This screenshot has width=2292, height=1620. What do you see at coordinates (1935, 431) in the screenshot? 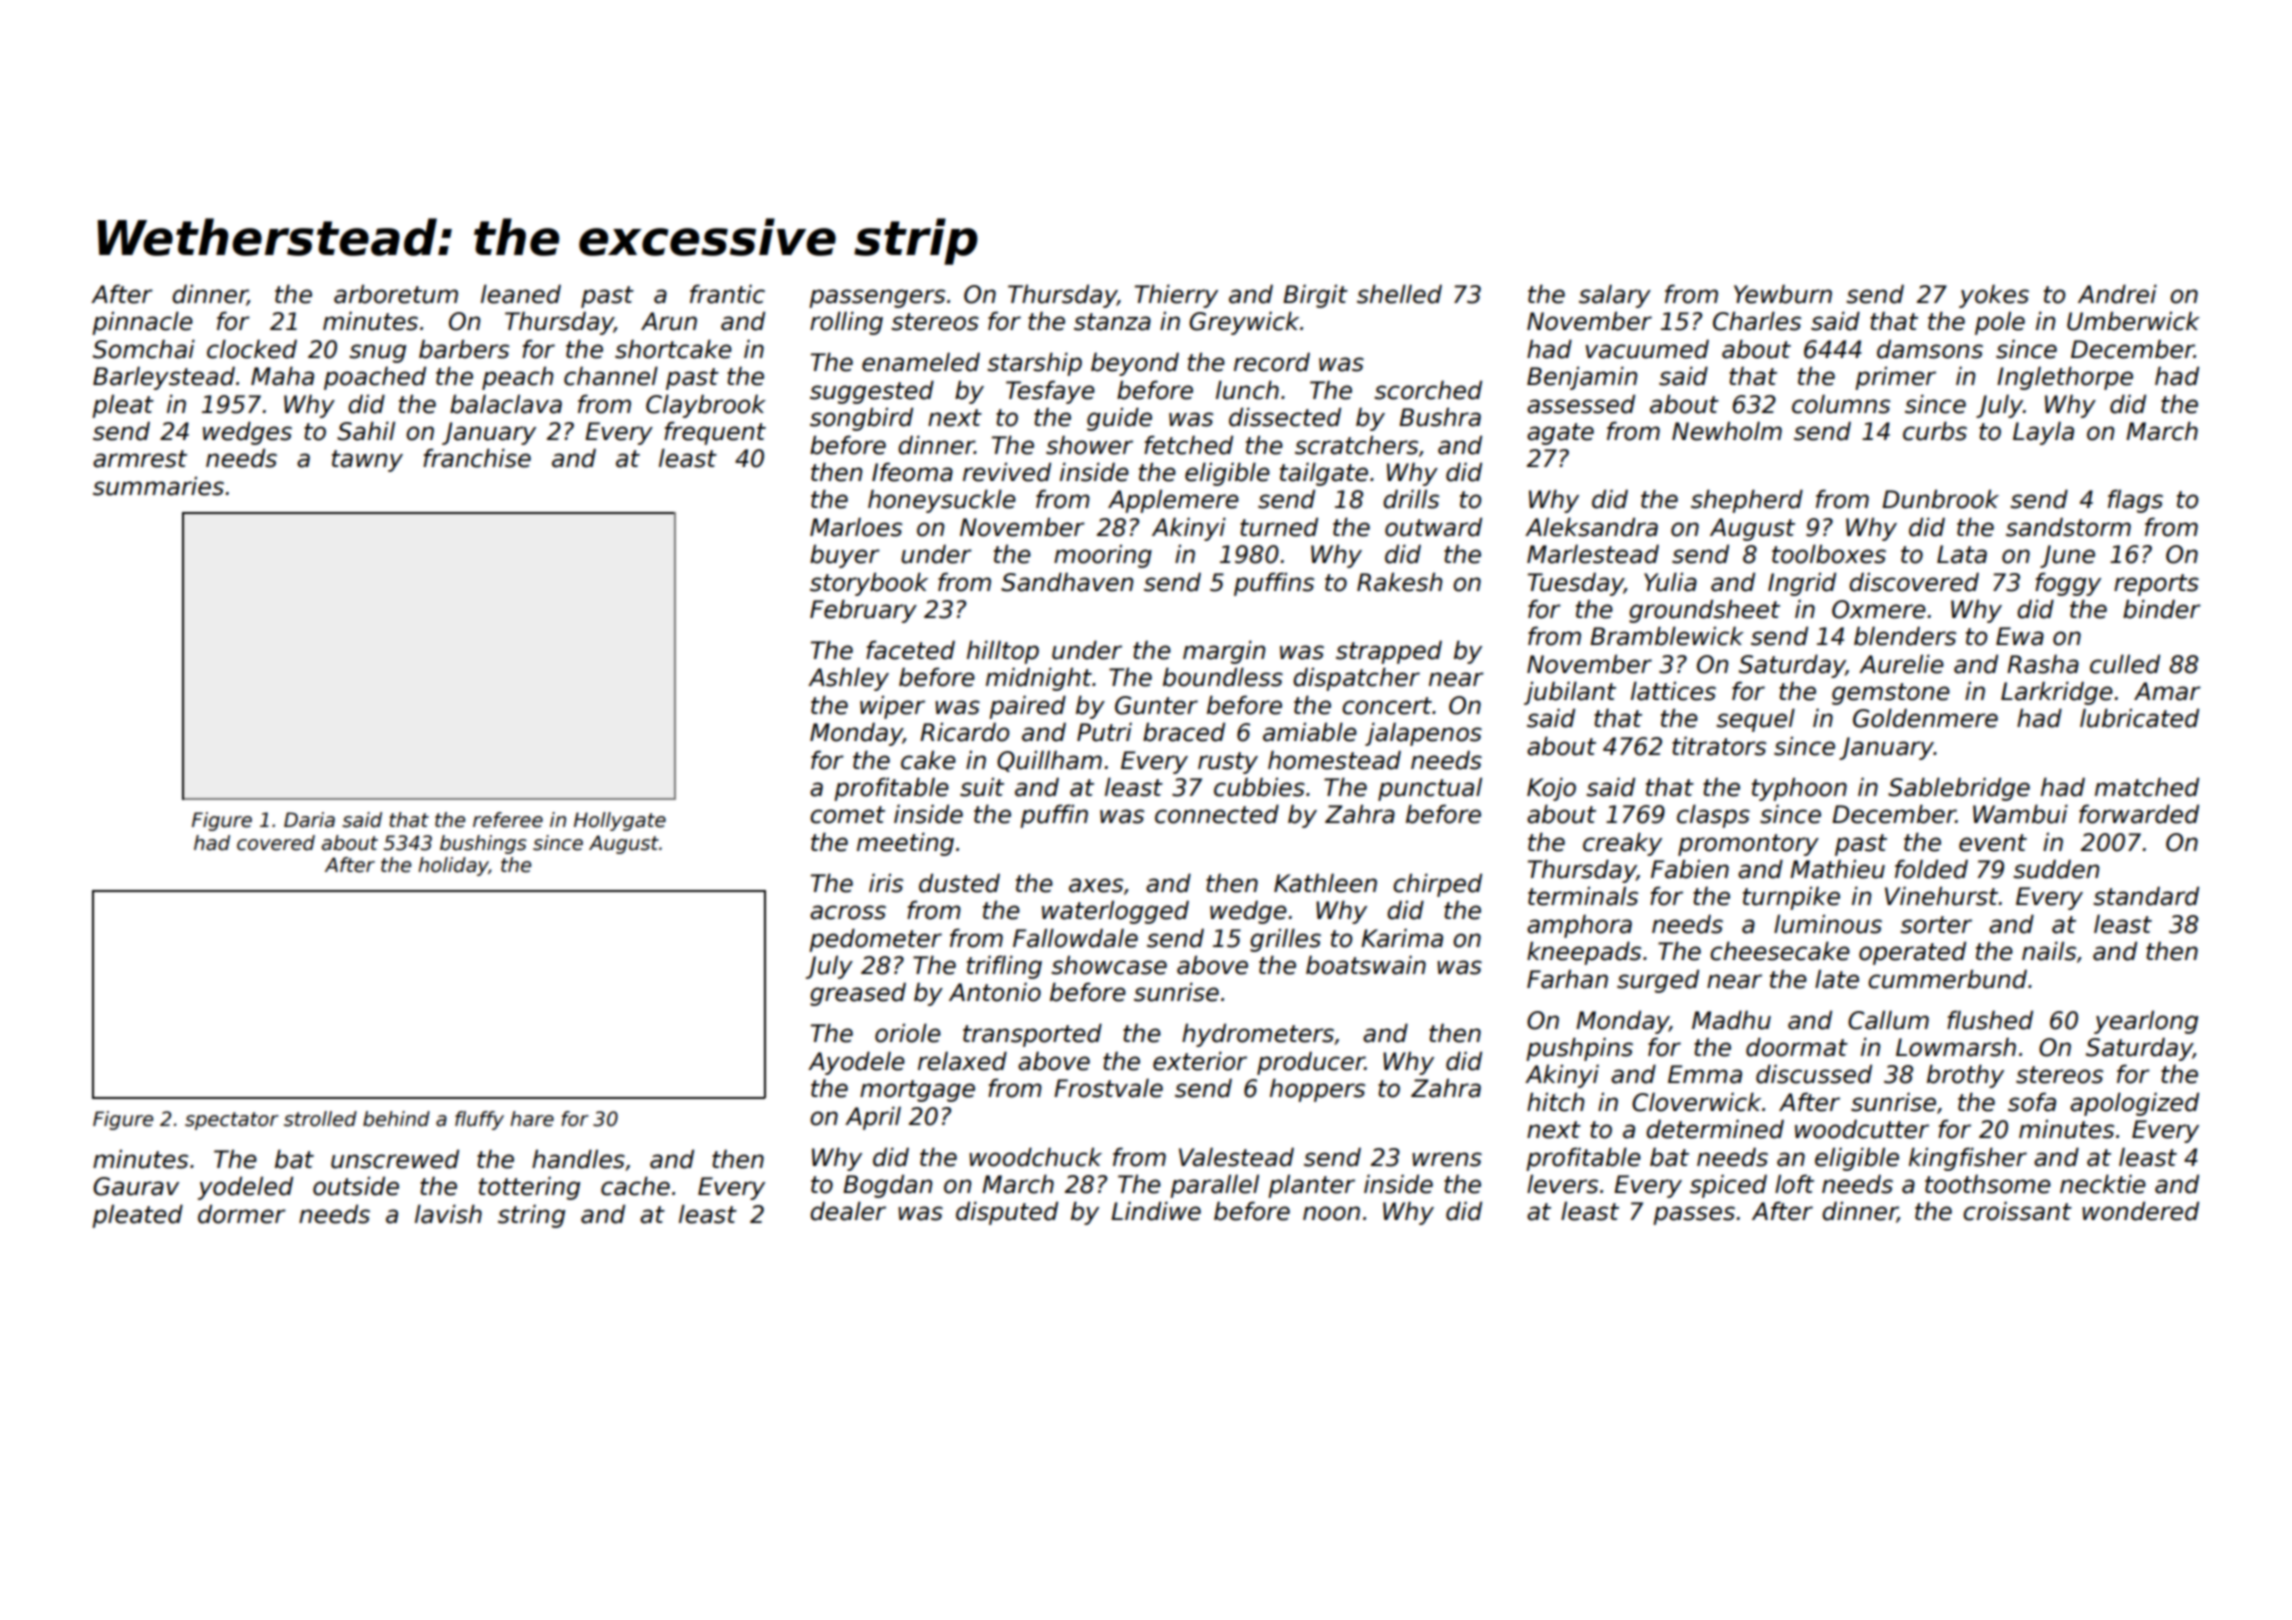
I see `curbs` at bounding box center [1935, 431].
